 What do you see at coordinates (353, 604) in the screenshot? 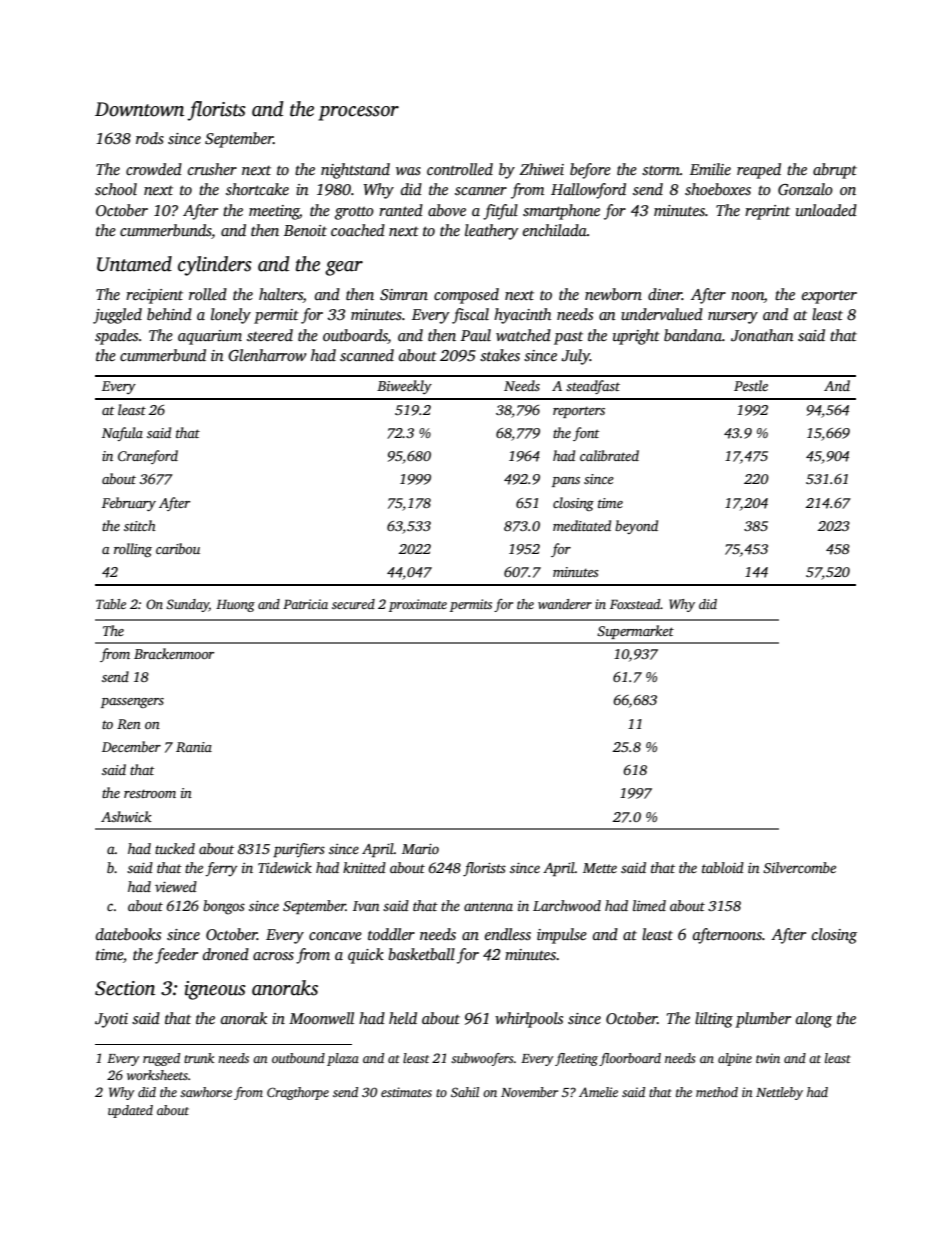
I see `secured` at bounding box center [353, 604].
